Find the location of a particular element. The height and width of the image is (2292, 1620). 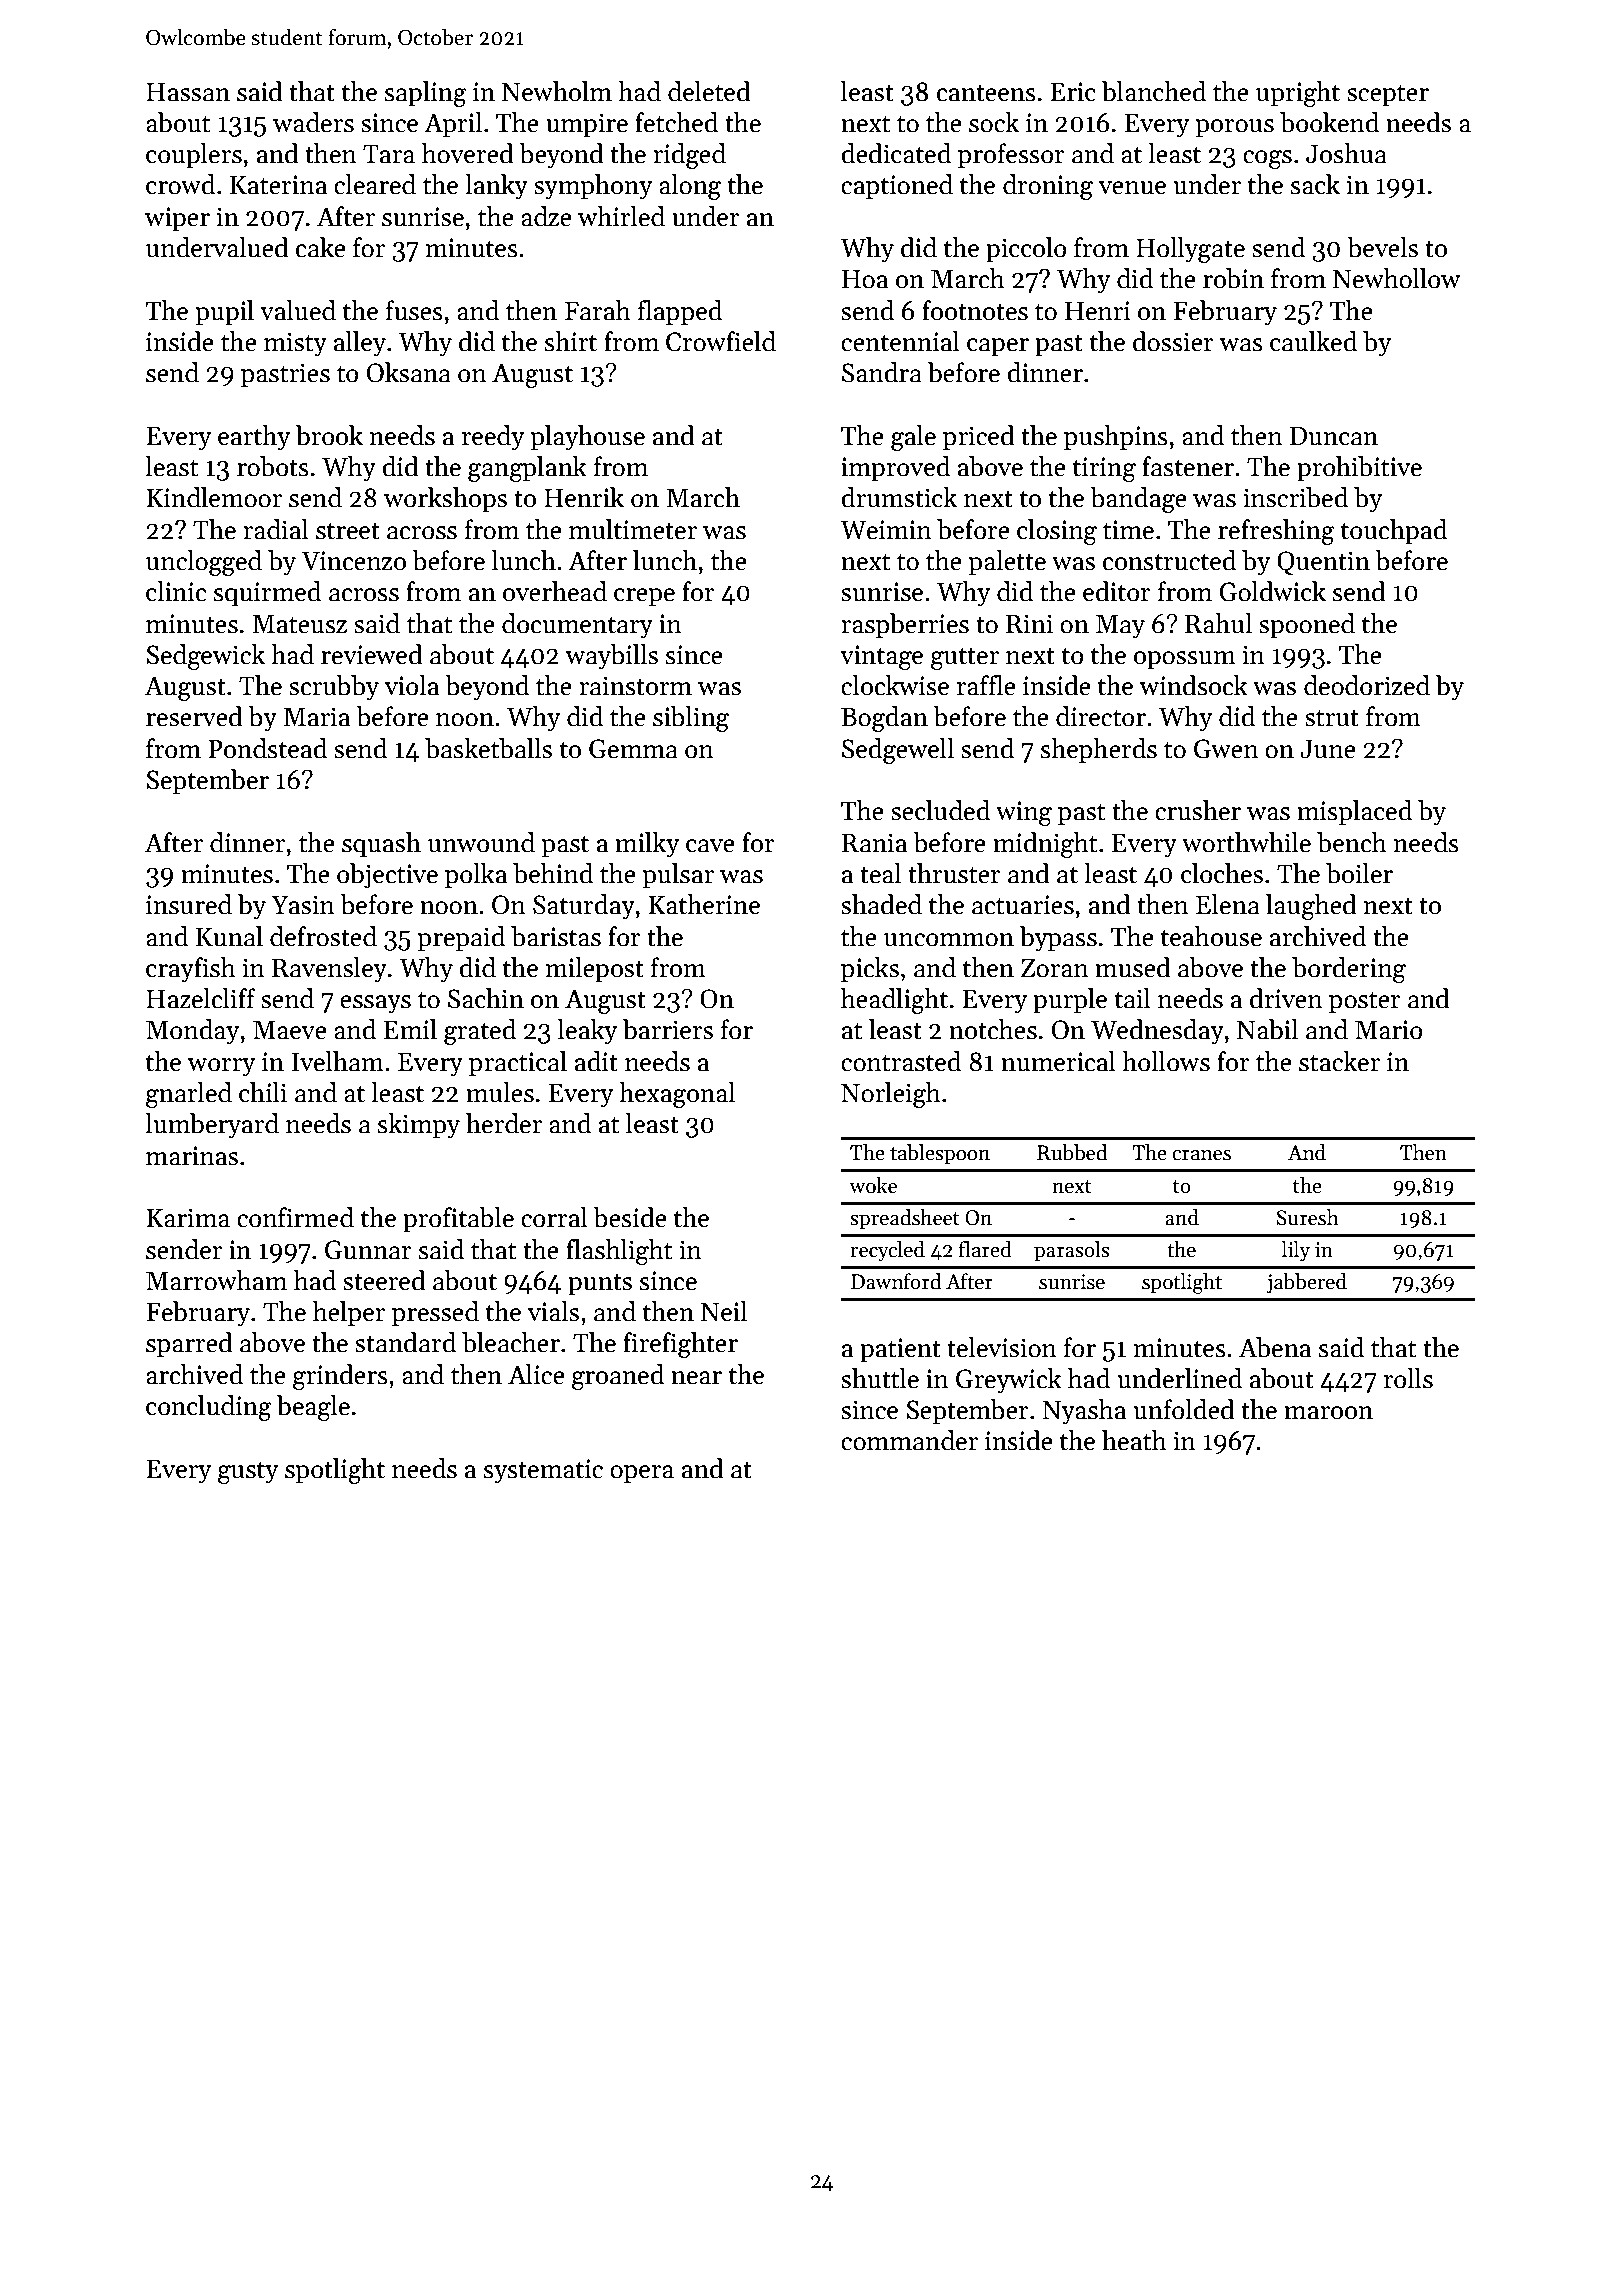

canteens is located at coordinates (986, 93).
